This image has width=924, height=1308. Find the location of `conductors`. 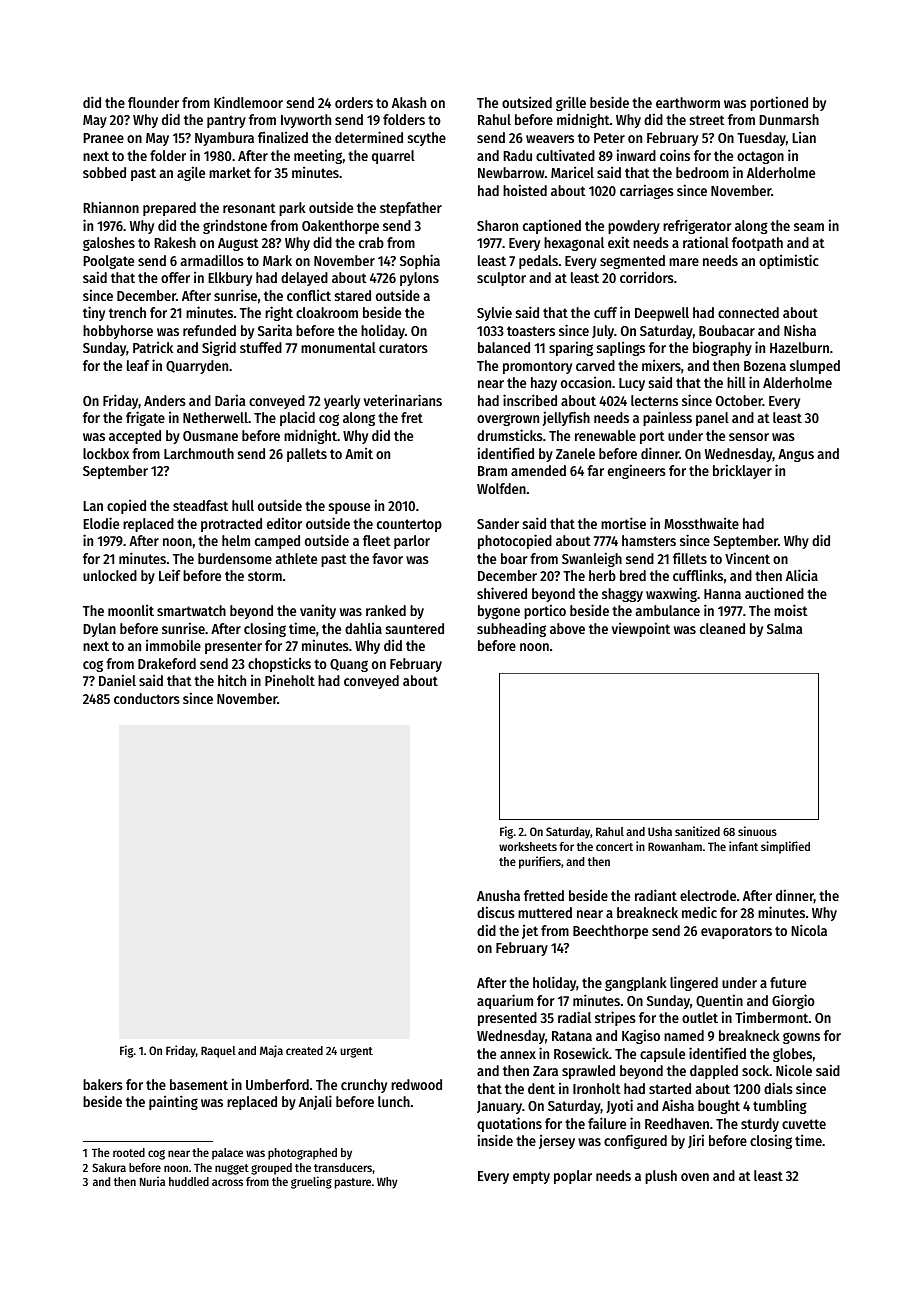

conductors is located at coordinates (147, 698).
